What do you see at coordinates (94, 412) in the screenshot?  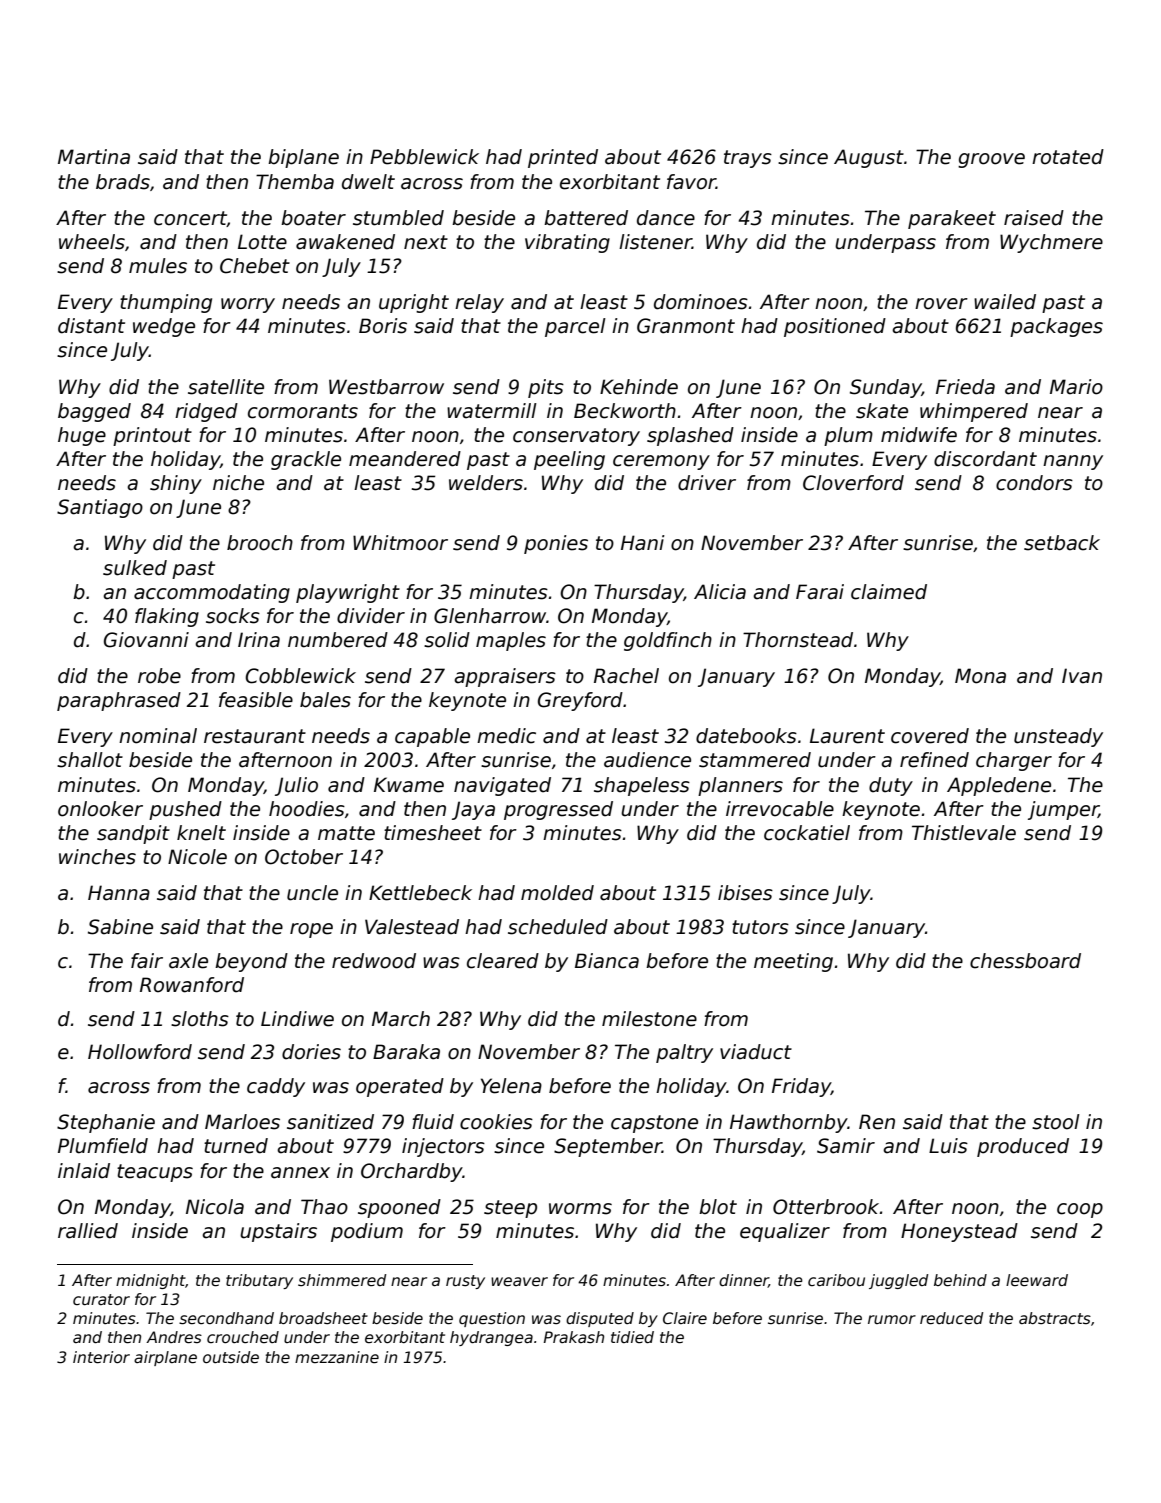 I see `bagged` at bounding box center [94, 412].
